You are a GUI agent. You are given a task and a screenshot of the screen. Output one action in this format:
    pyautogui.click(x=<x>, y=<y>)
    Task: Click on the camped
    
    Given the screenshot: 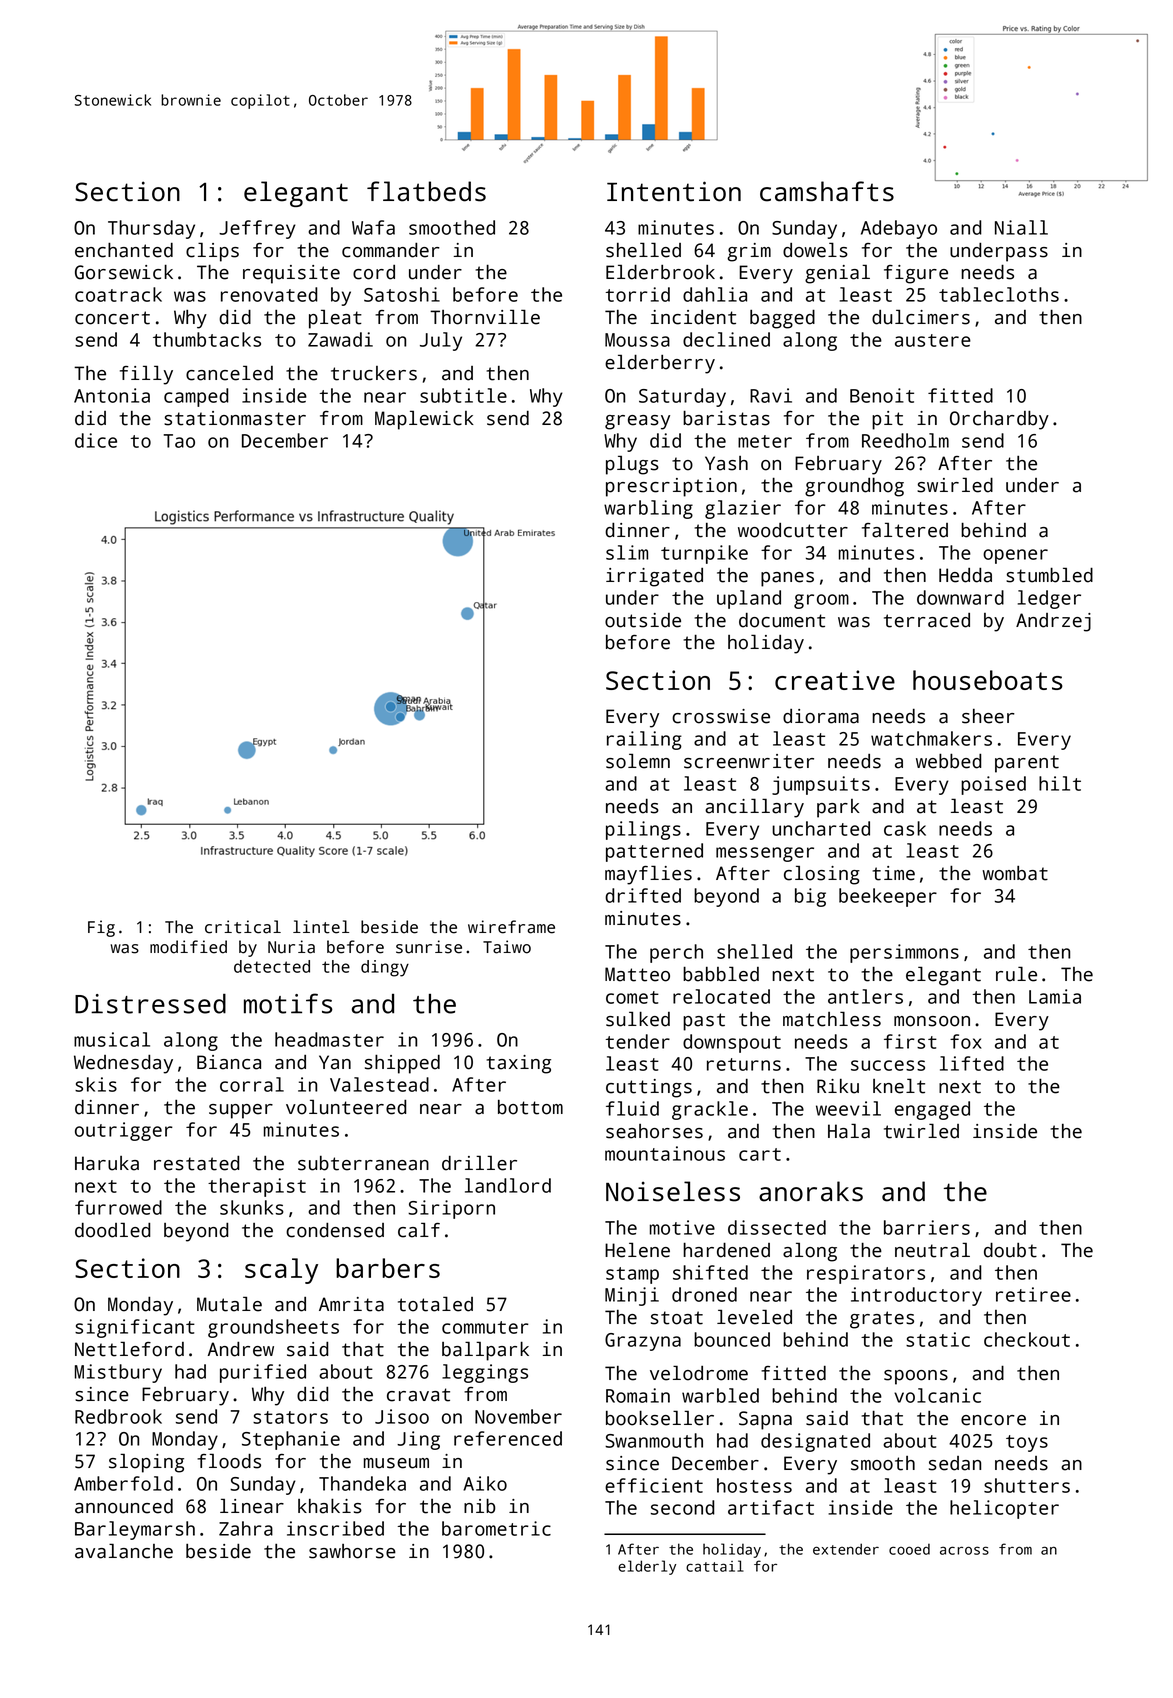 What is the action you would take?
    pyautogui.click(x=196, y=397)
